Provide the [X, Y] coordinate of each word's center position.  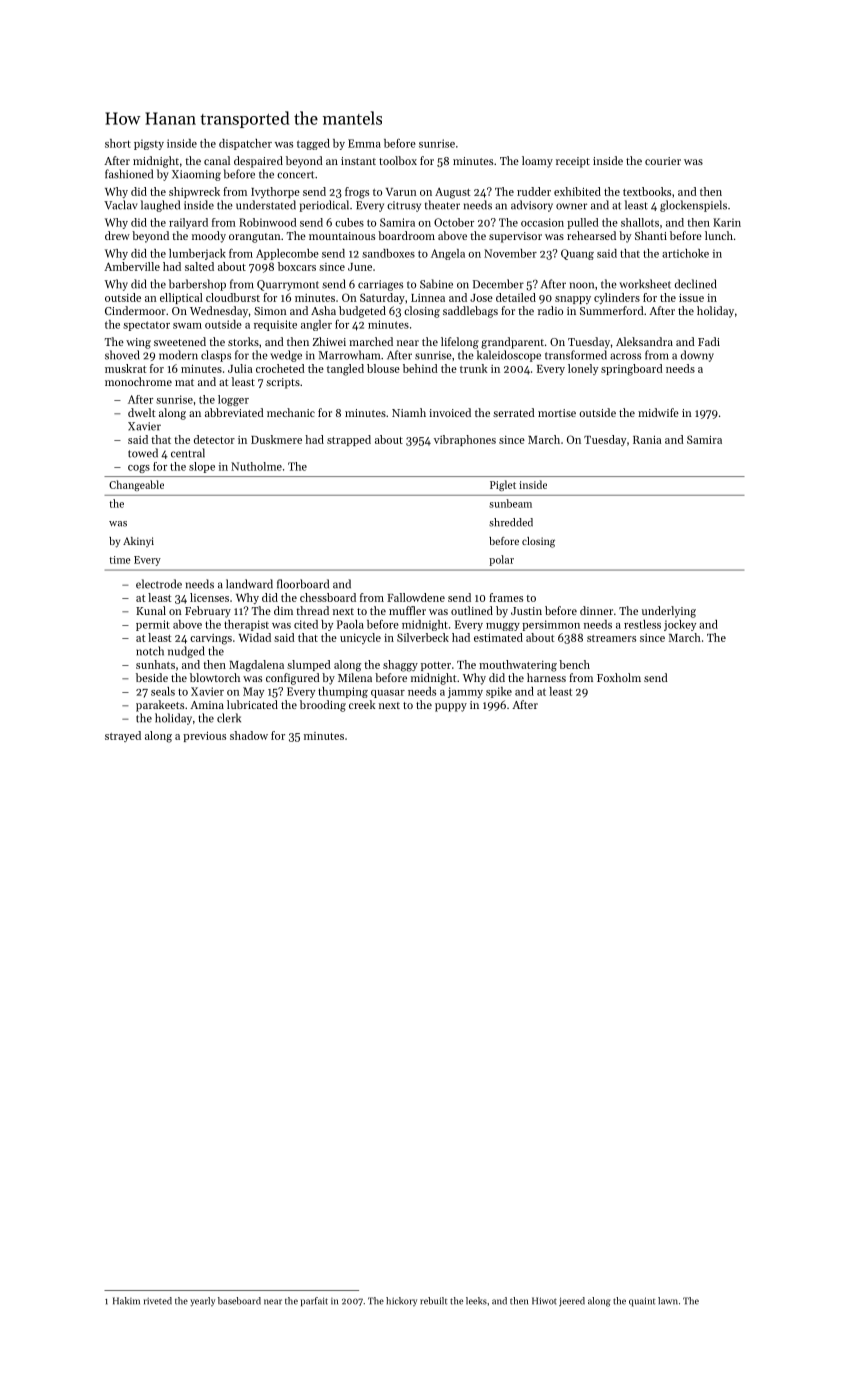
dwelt [141, 412]
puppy [451, 707]
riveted [158, 1301]
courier [663, 161]
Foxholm [619, 677]
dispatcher [245, 144]
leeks [476, 1301]
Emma [364, 143]
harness [546, 677]
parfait [314, 1301]
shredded [511, 522]
